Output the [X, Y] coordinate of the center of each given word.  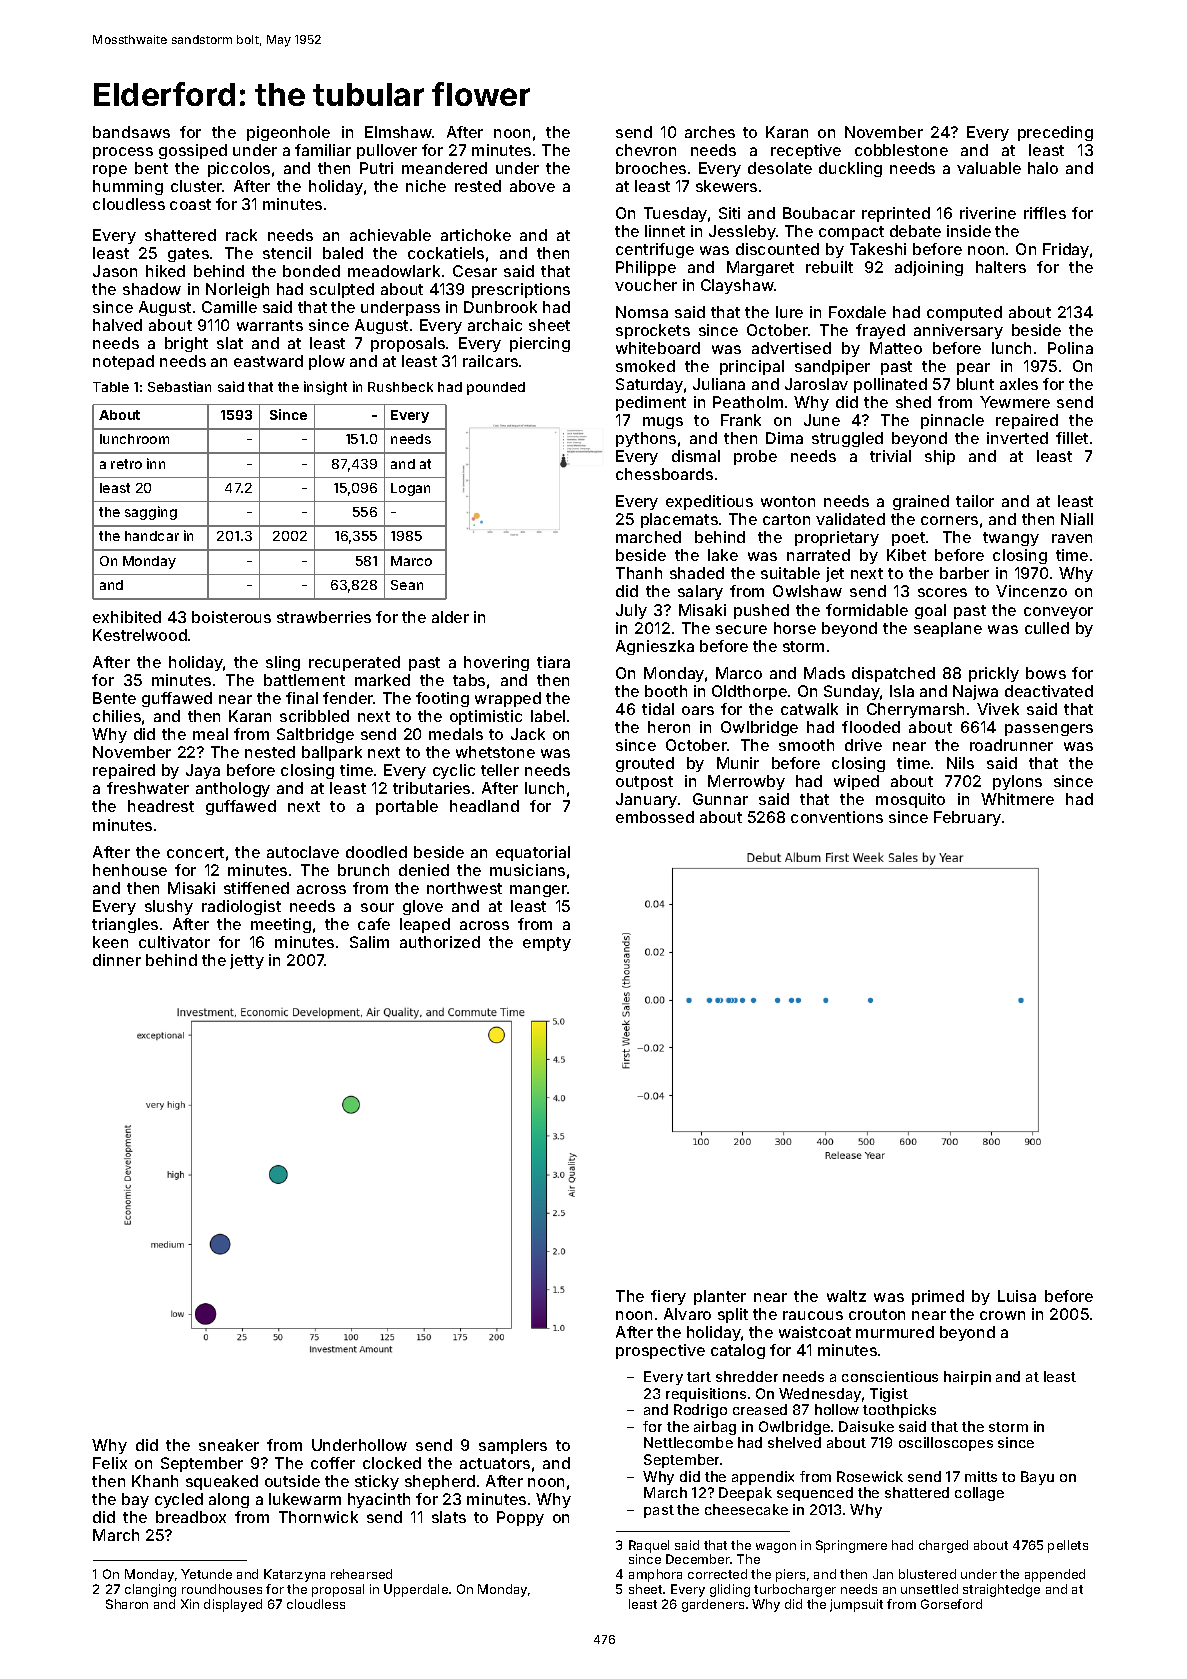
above [532, 186]
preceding [1055, 133]
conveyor [1058, 613]
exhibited [127, 617]
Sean [407, 585]
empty [547, 944]
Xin [190, 1604]
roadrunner [1011, 745]
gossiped [193, 151]
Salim [369, 942]
